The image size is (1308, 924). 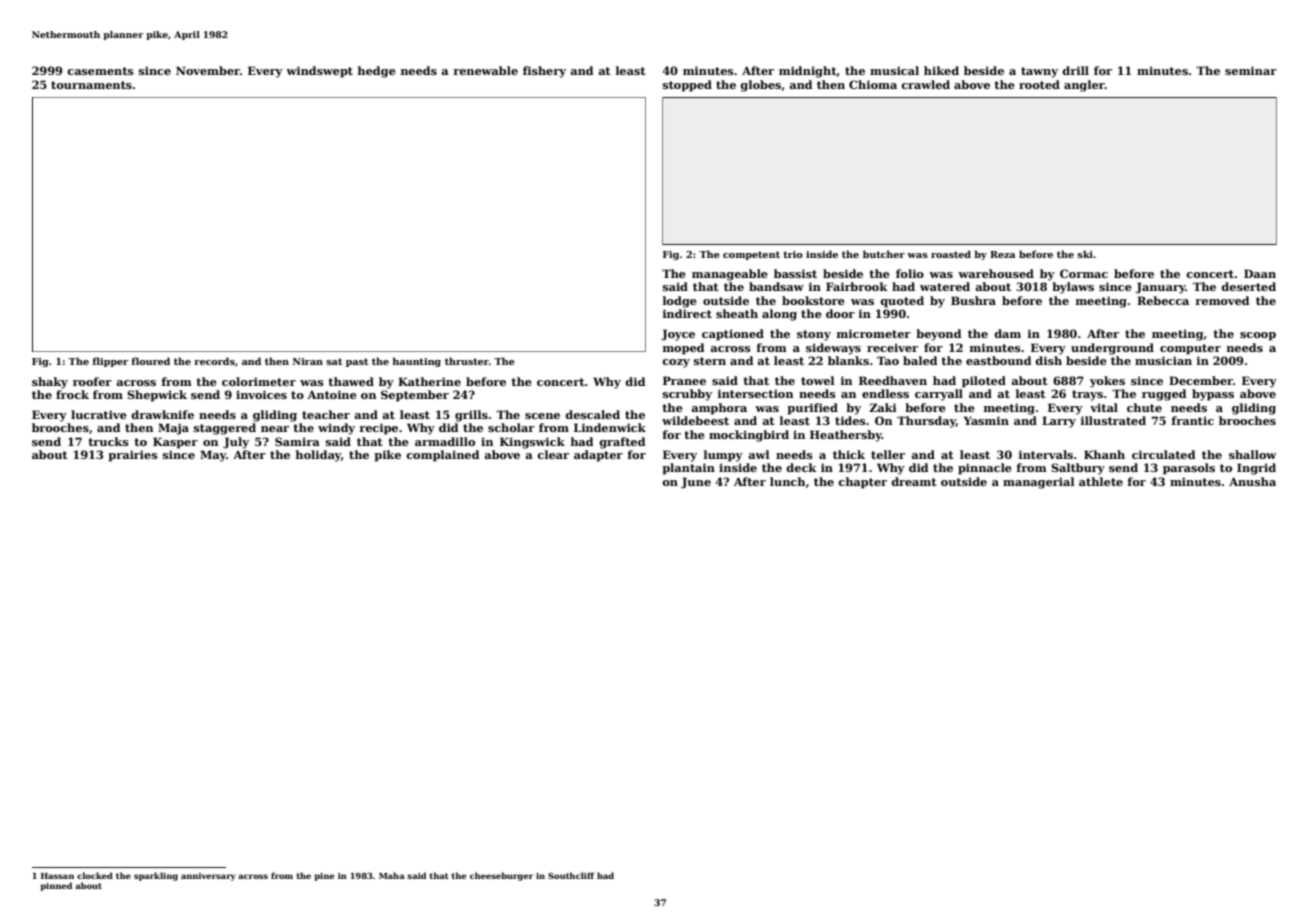 What do you see at coordinates (485, 70) in the page?
I see `renewable` at bounding box center [485, 70].
